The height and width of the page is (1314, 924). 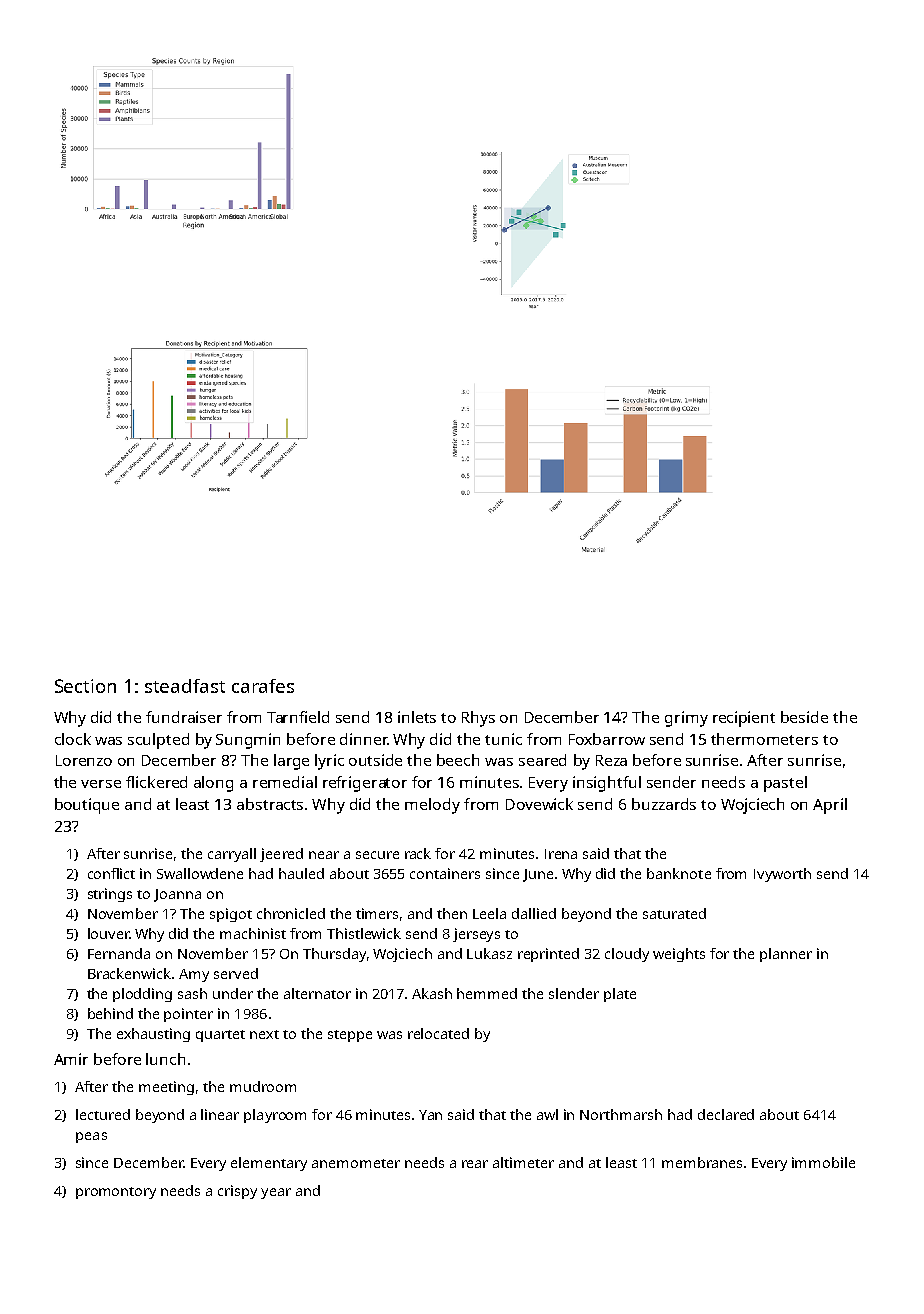 What do you see at coordinates (489, 953) in the page?
I see `Lukasz` at bounding box center [489, 953].
